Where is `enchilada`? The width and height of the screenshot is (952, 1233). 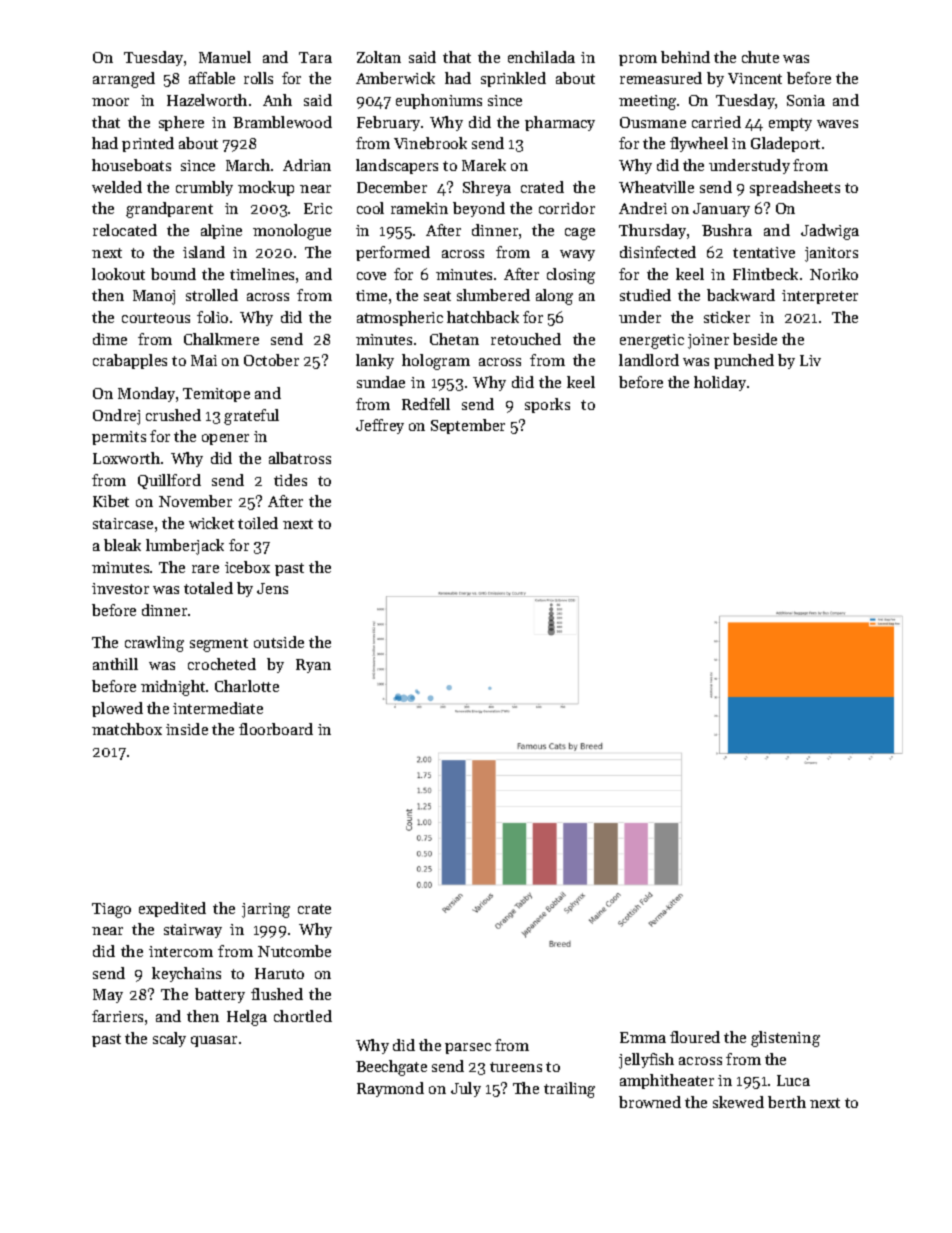 enchilada is located at coordinates (541, 57).
